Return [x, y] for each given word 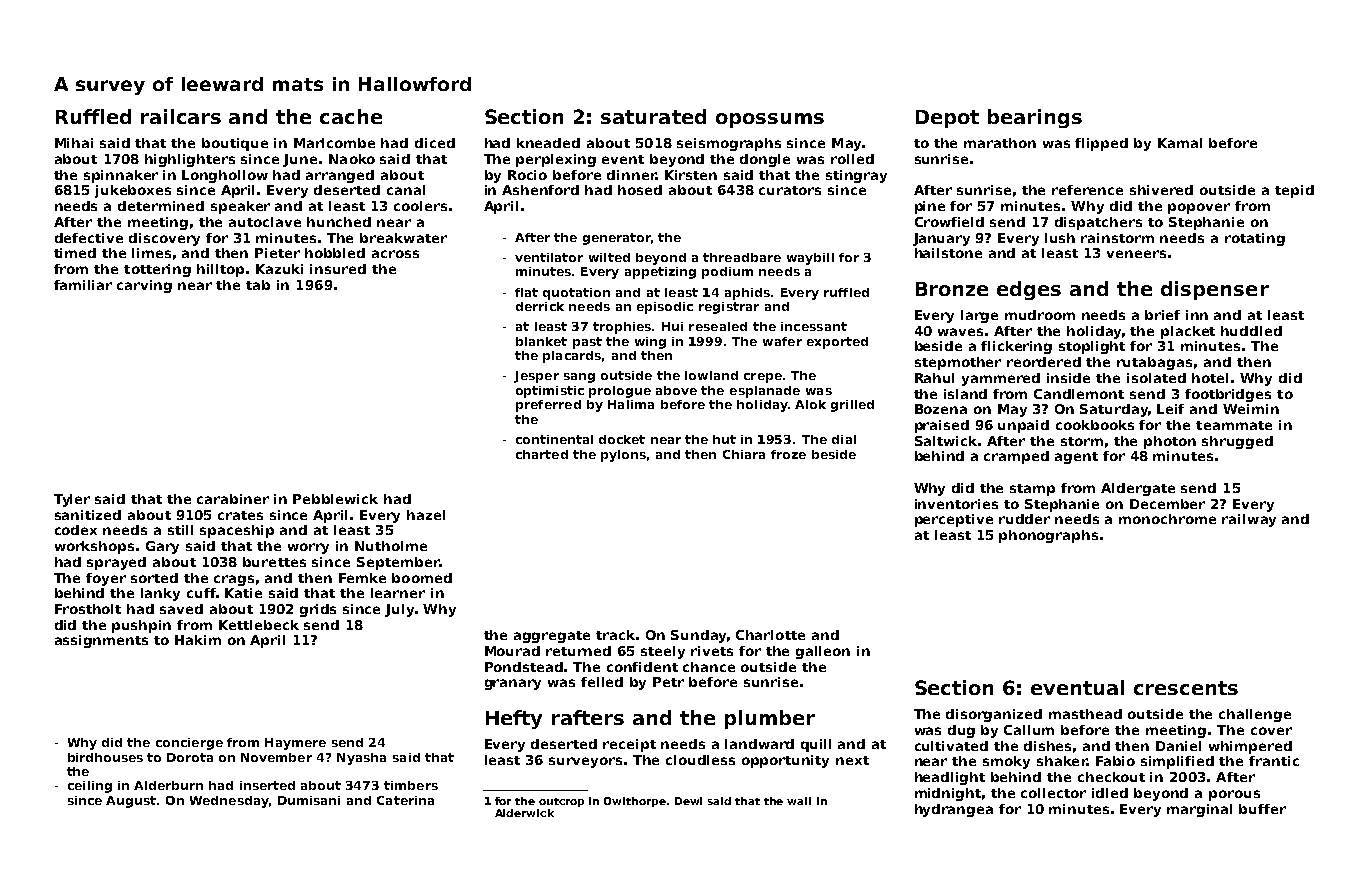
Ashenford [540, 190]
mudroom [1040, 315]
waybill [810, 259]
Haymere [295, 744]
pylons [623, 456]
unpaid [1023, 426]
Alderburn [168, 785]
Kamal [1180, 143]
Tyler [72, 500]
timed [75, 253]
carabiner [233, 499]
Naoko [352, 159]
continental [554, 439]
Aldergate [1138, 489]
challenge [1255, 715]
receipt [629, 745]
